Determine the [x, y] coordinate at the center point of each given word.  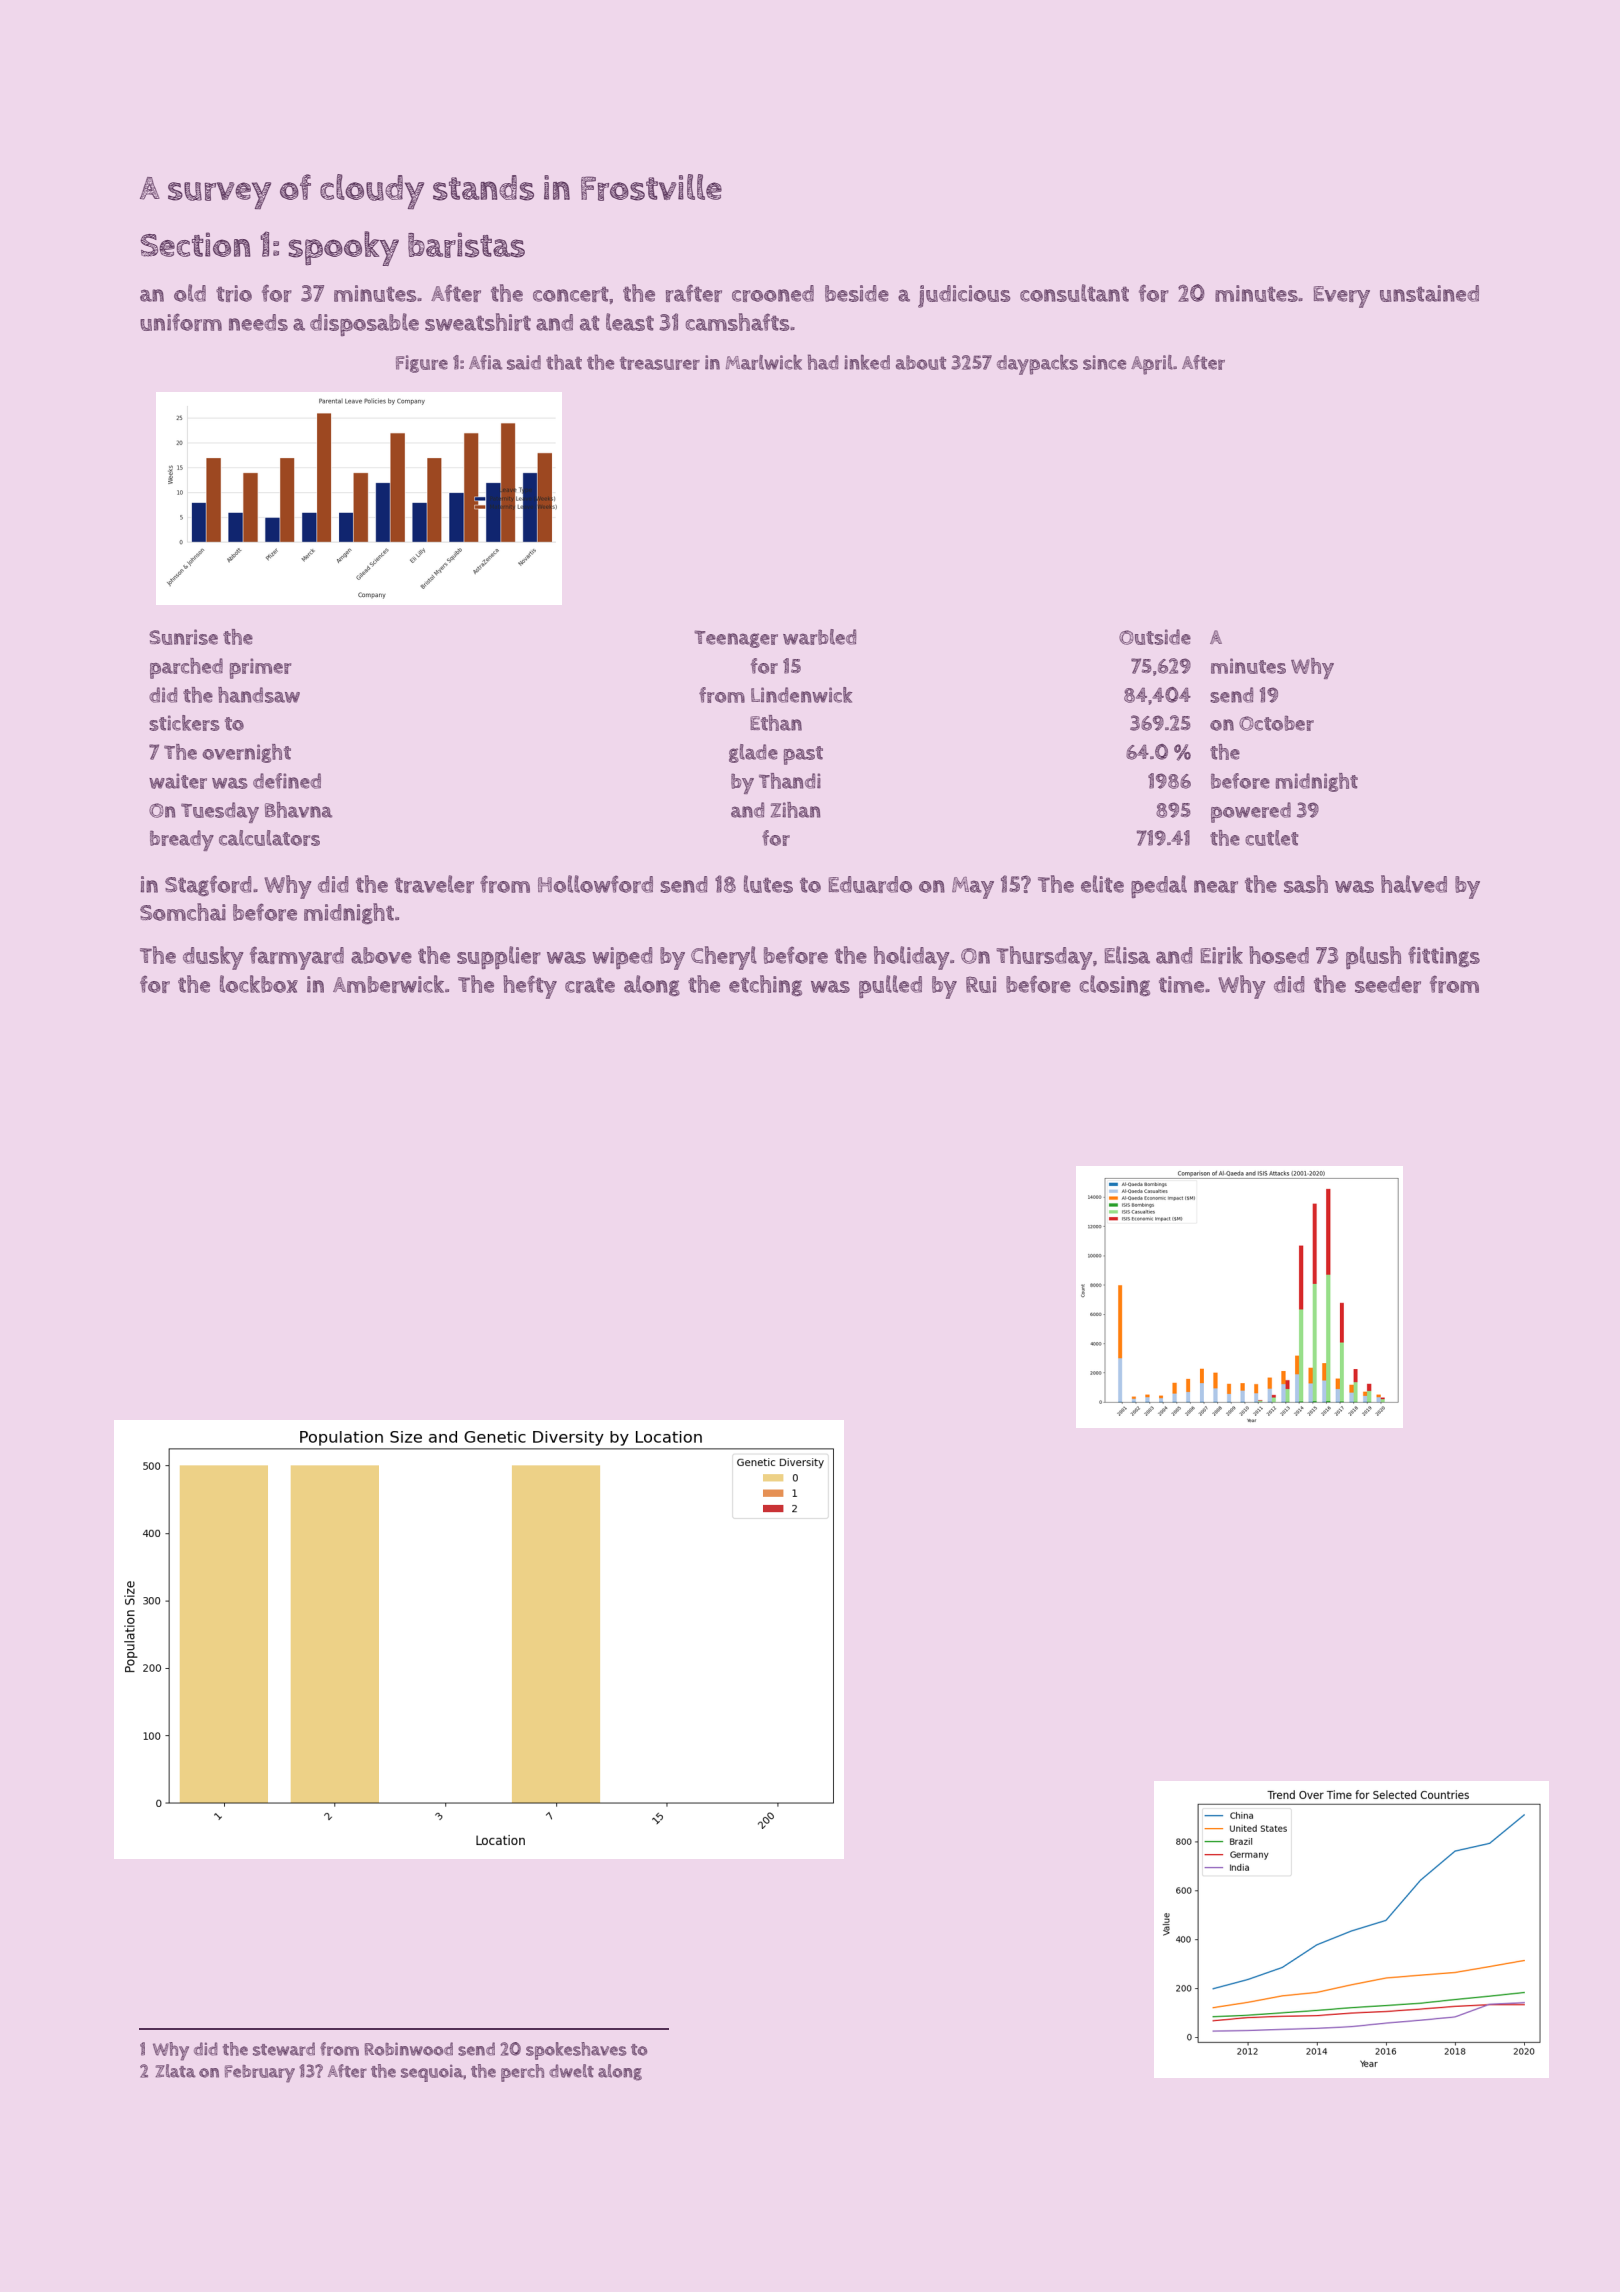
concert [571, 294]
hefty [530, 987]
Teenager [736, 639]
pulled [890, 987]
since [1105, 362]
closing [1114, 986]
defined [287, 781]
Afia [486, 362]
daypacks [1037, 364]
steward [284, 2049]
